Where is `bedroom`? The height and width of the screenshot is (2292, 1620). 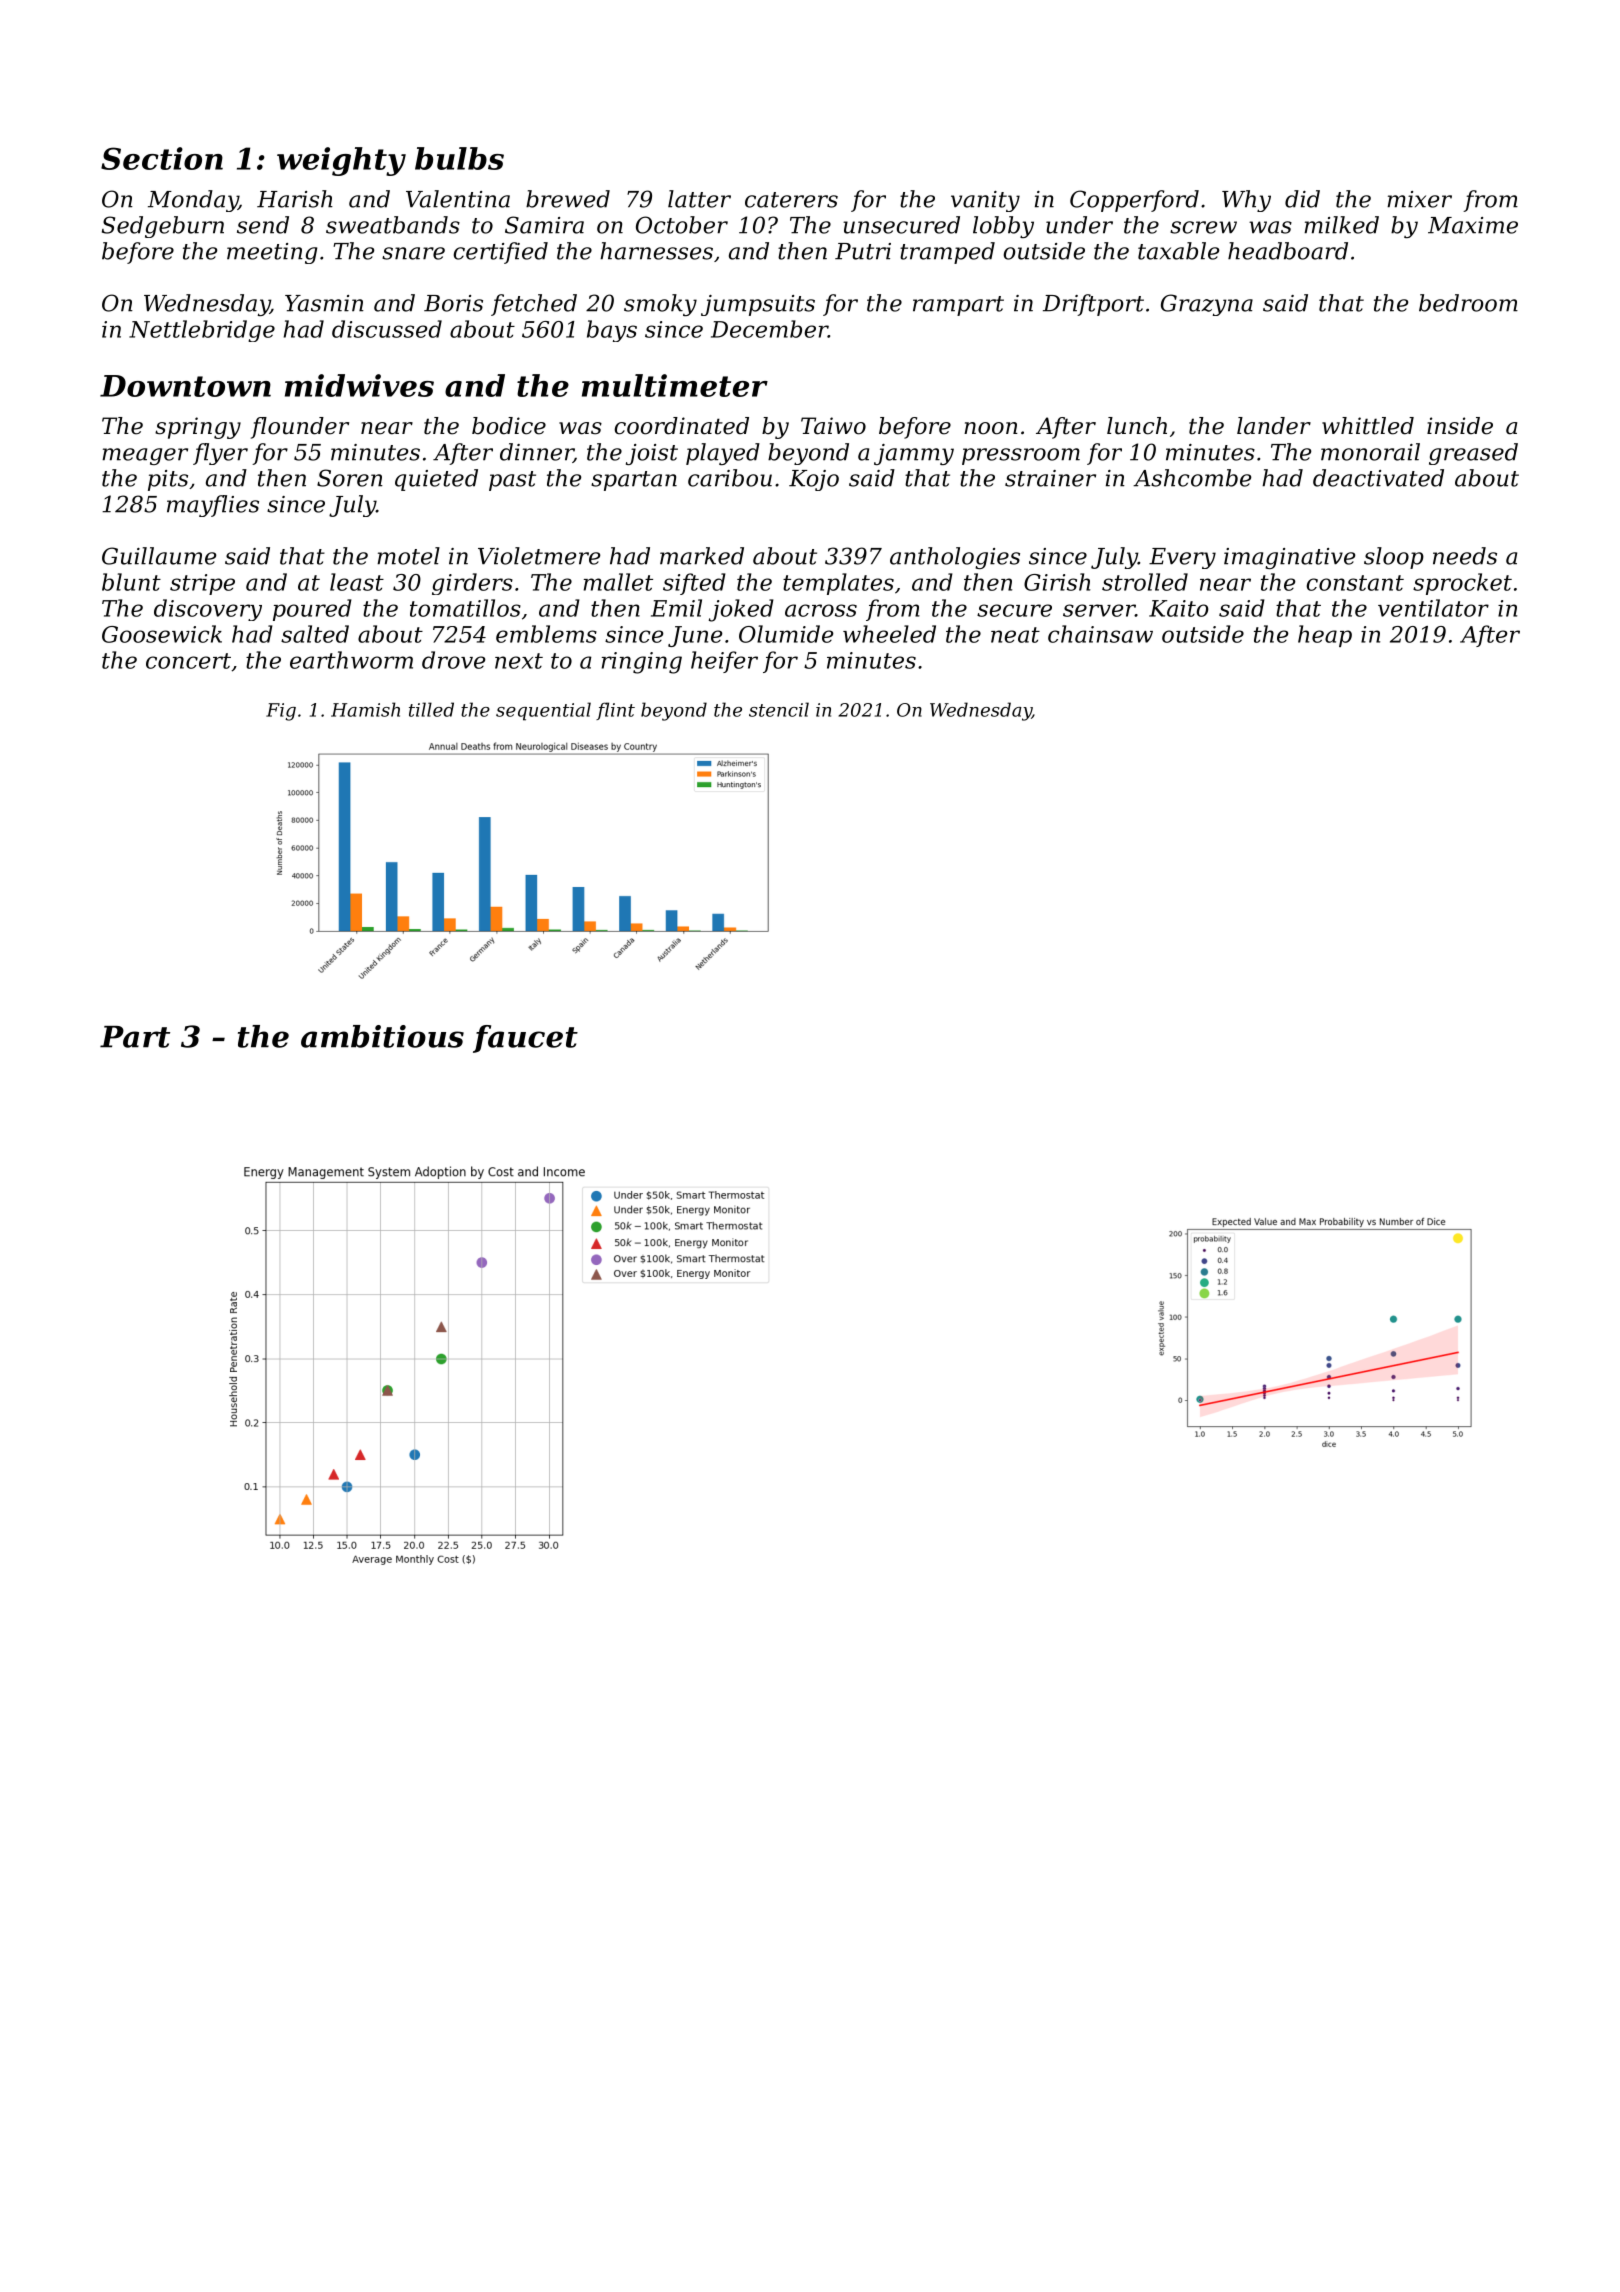 bedroom is located at coordinates (1468, 303).
